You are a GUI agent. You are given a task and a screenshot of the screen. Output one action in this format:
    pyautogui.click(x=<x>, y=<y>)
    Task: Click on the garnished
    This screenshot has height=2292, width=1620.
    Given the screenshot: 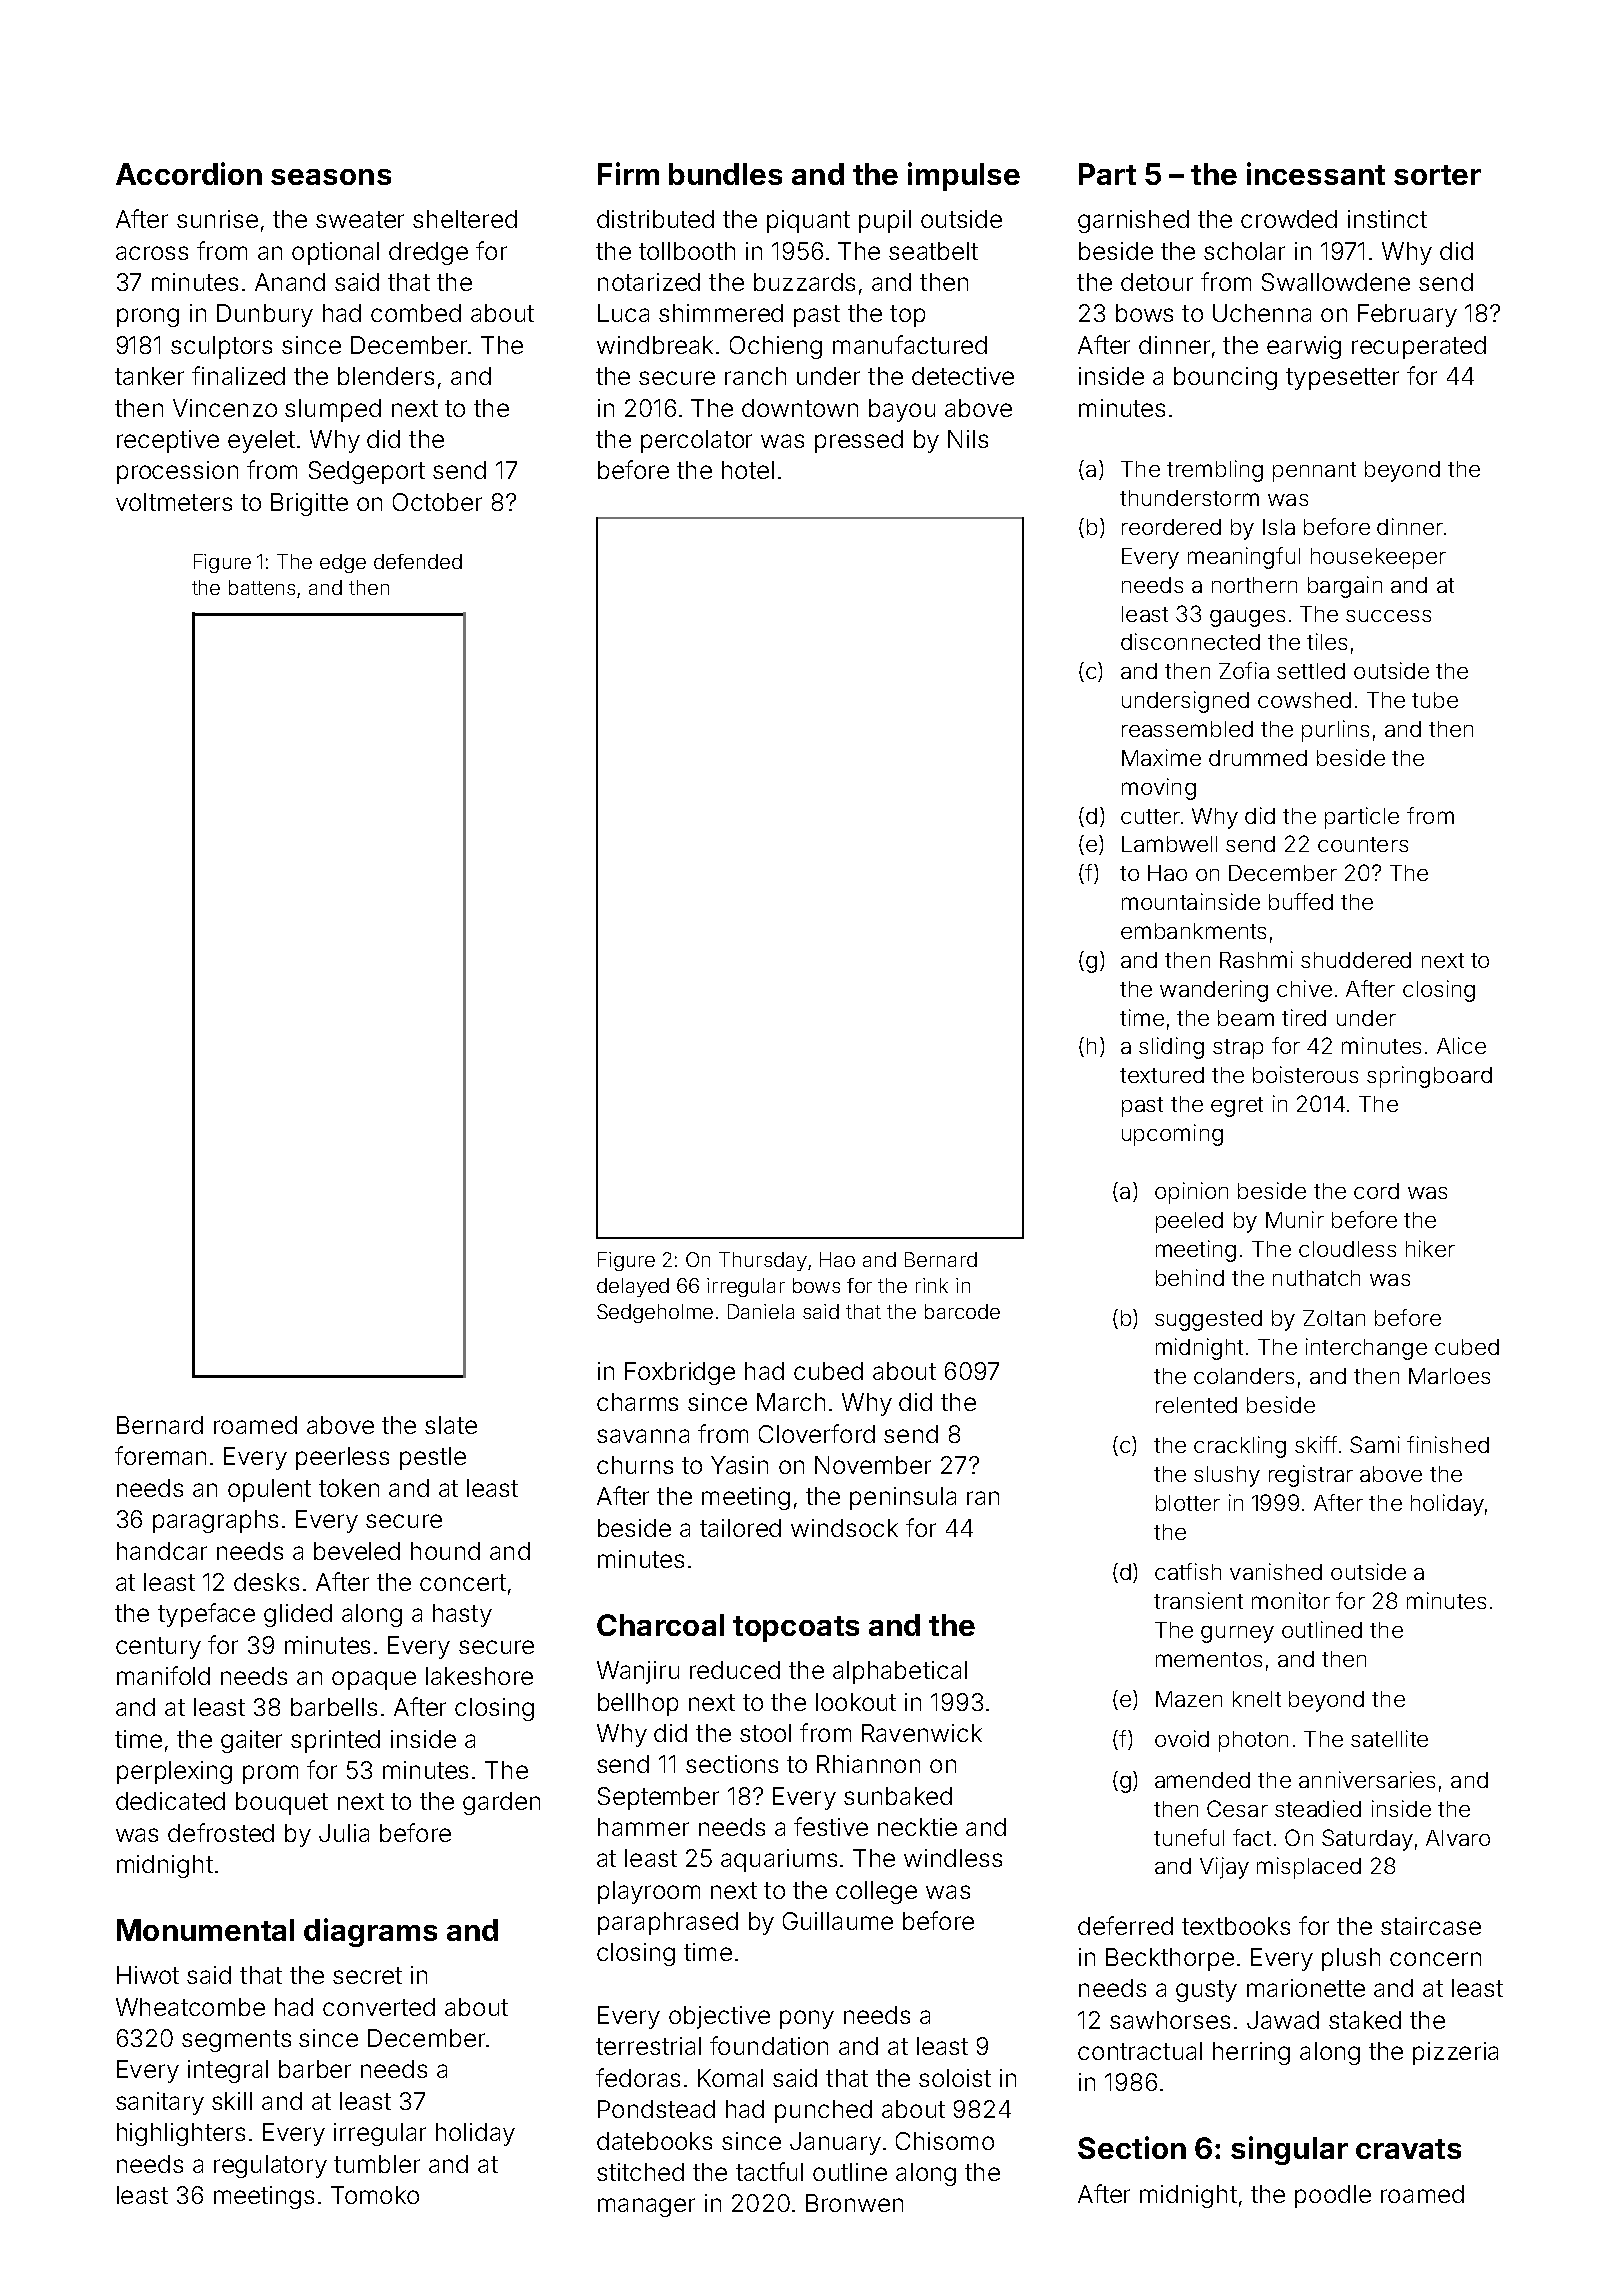 What is the action you would take?
    pyautogui.click(x=1133, y=221)
